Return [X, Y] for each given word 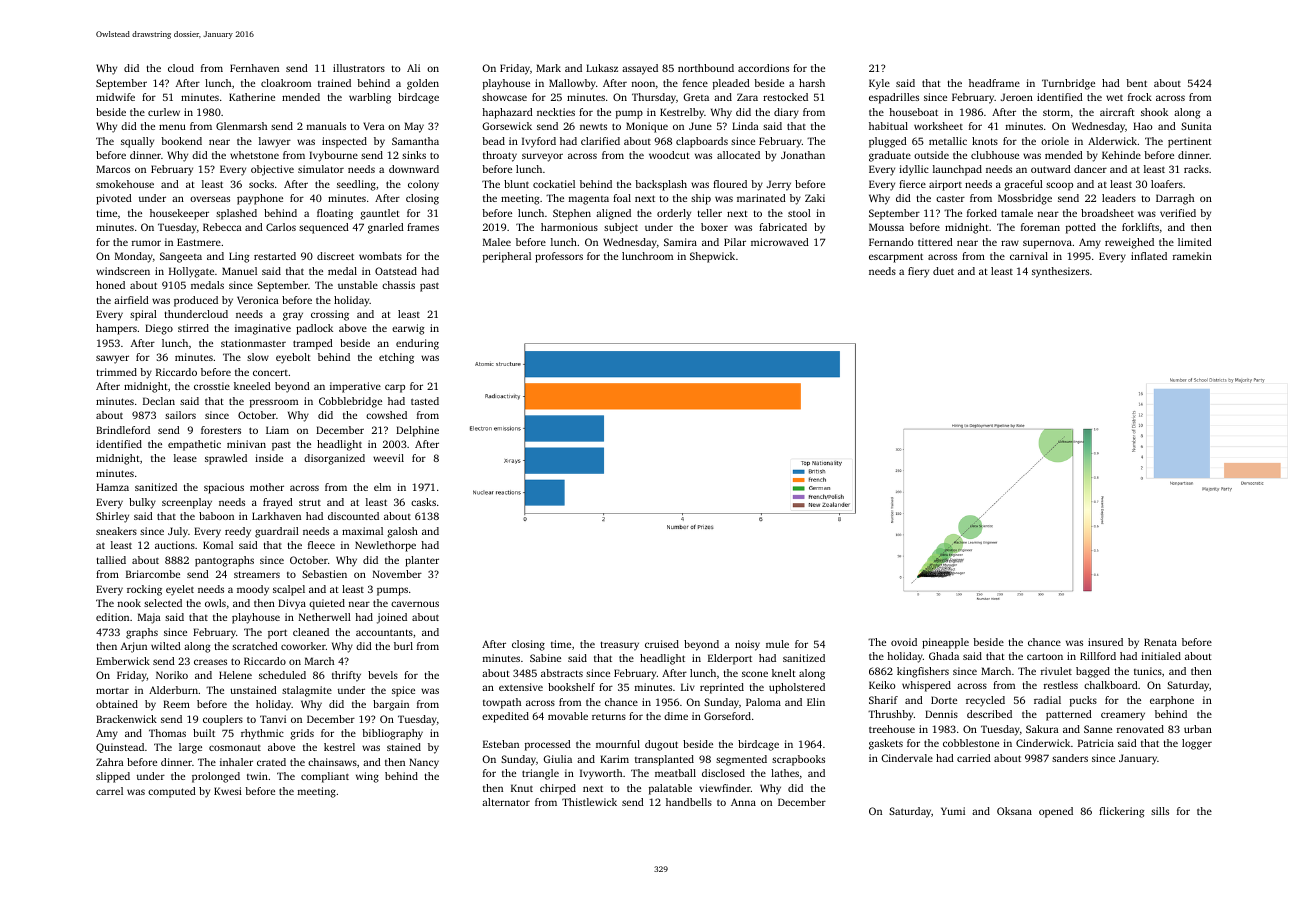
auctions [175, 545]
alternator [506, 802]
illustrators [359, 68]
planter [422, 561]
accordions [763, 68]
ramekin [1192, 256]
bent [1136, 83]
